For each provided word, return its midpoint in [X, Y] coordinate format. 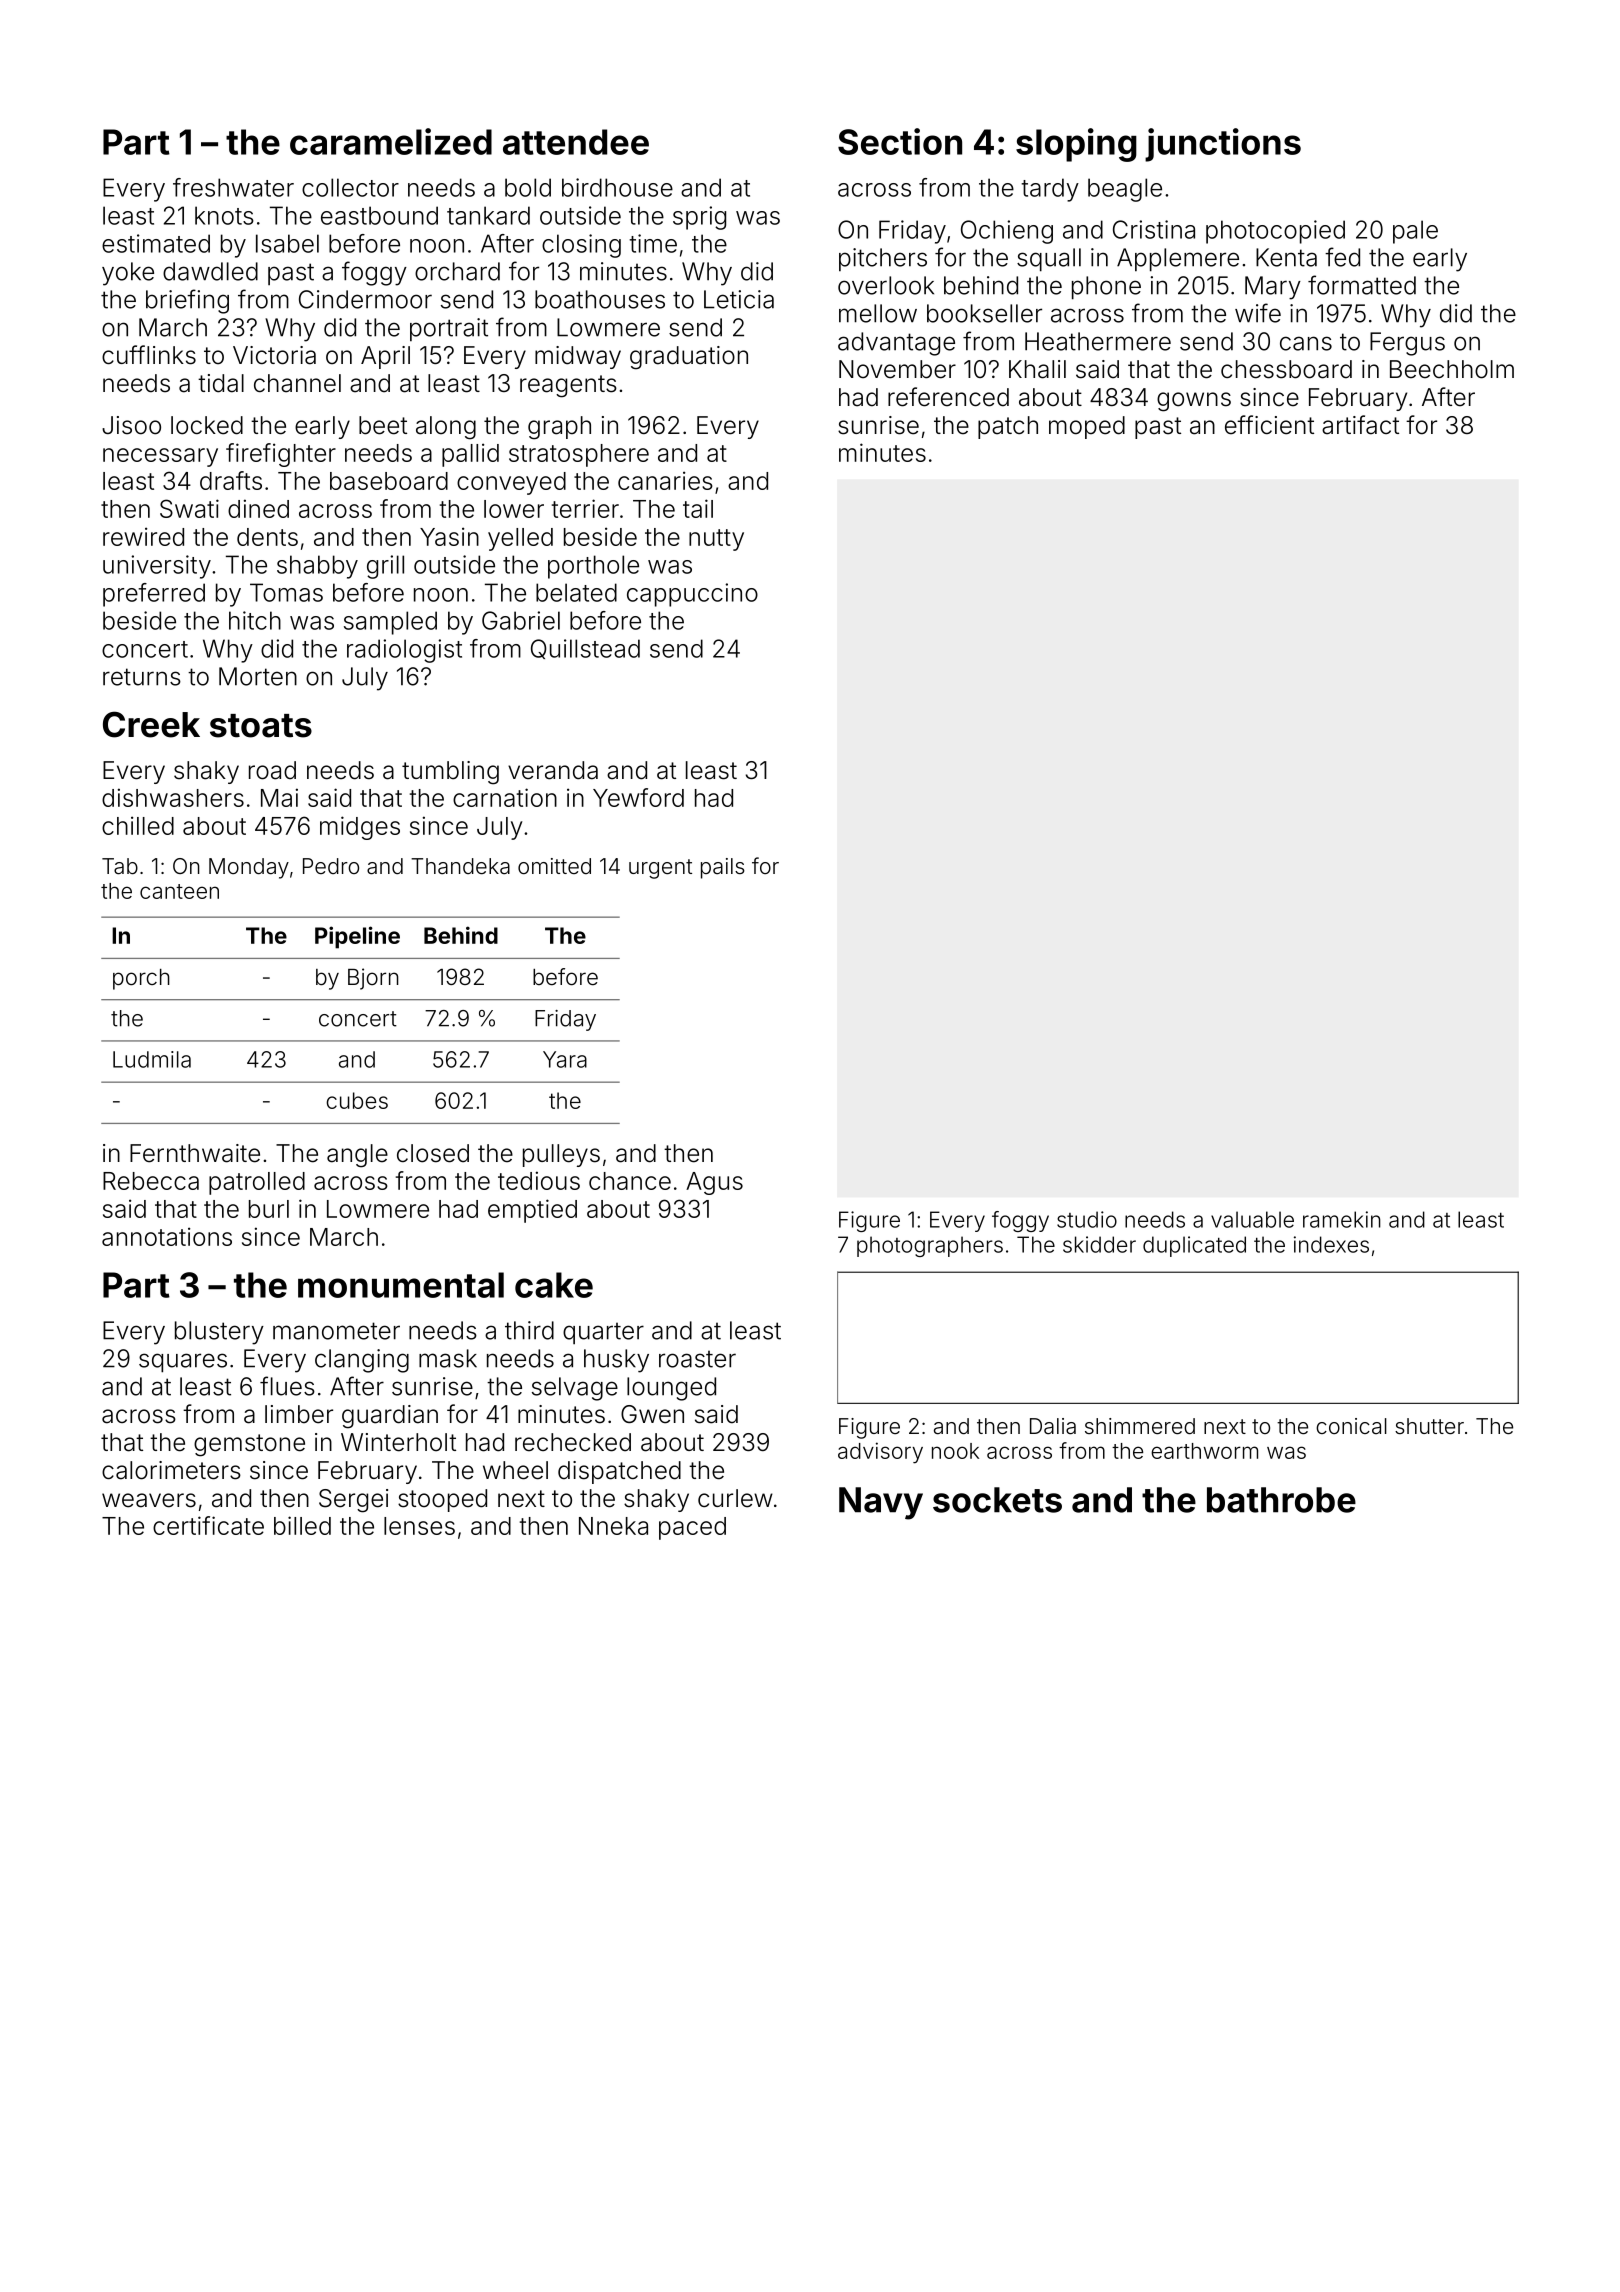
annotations [167, 1236]
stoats [261, 726]
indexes [1331, 1244]
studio [1087, 1219]
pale [1415, 232]
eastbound [379, 215]
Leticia [739, 299]
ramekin [1342, 1219]
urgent [660, 869]
